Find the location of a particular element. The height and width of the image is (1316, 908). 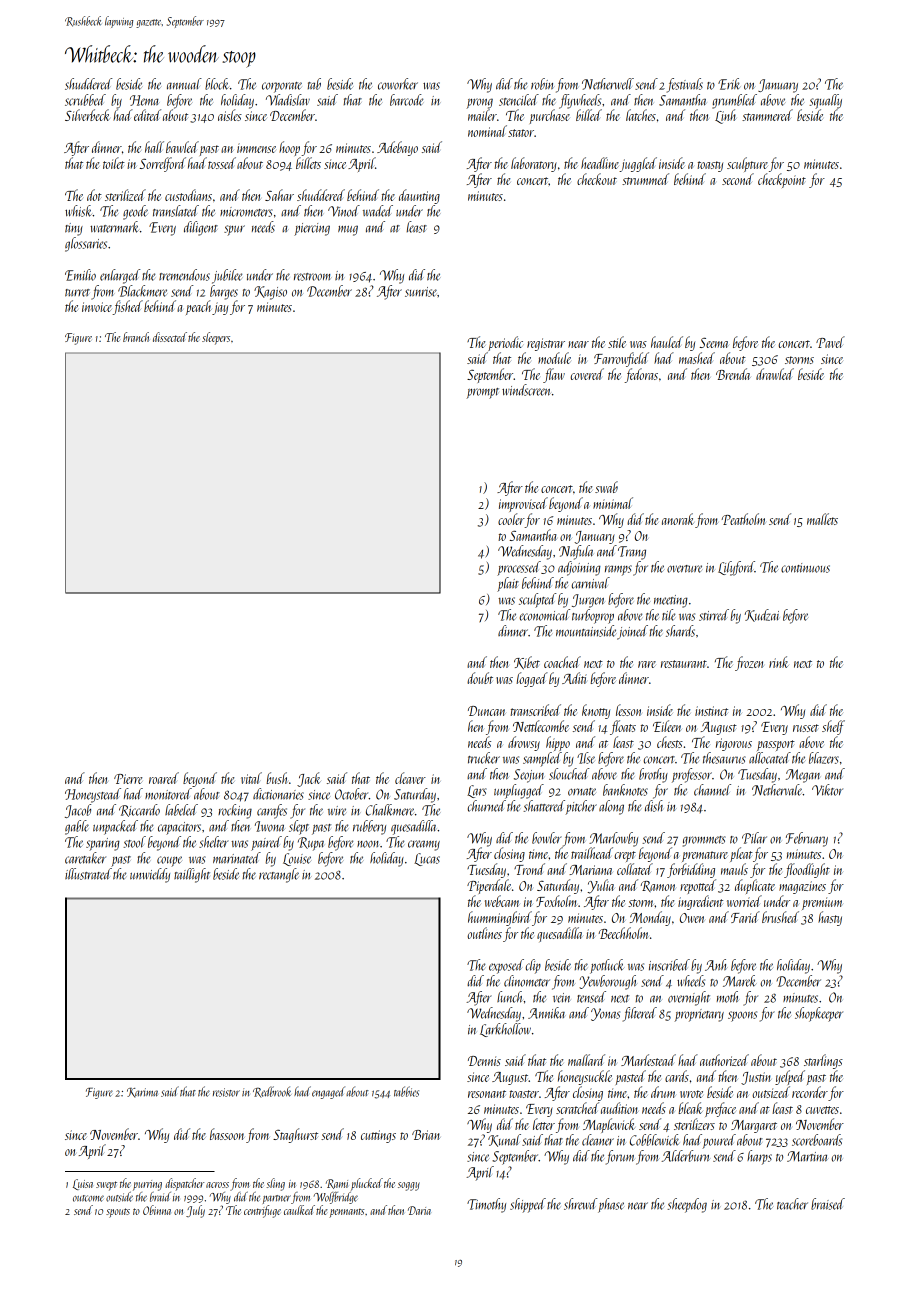

Hema is located at coordinates (144, 100).
